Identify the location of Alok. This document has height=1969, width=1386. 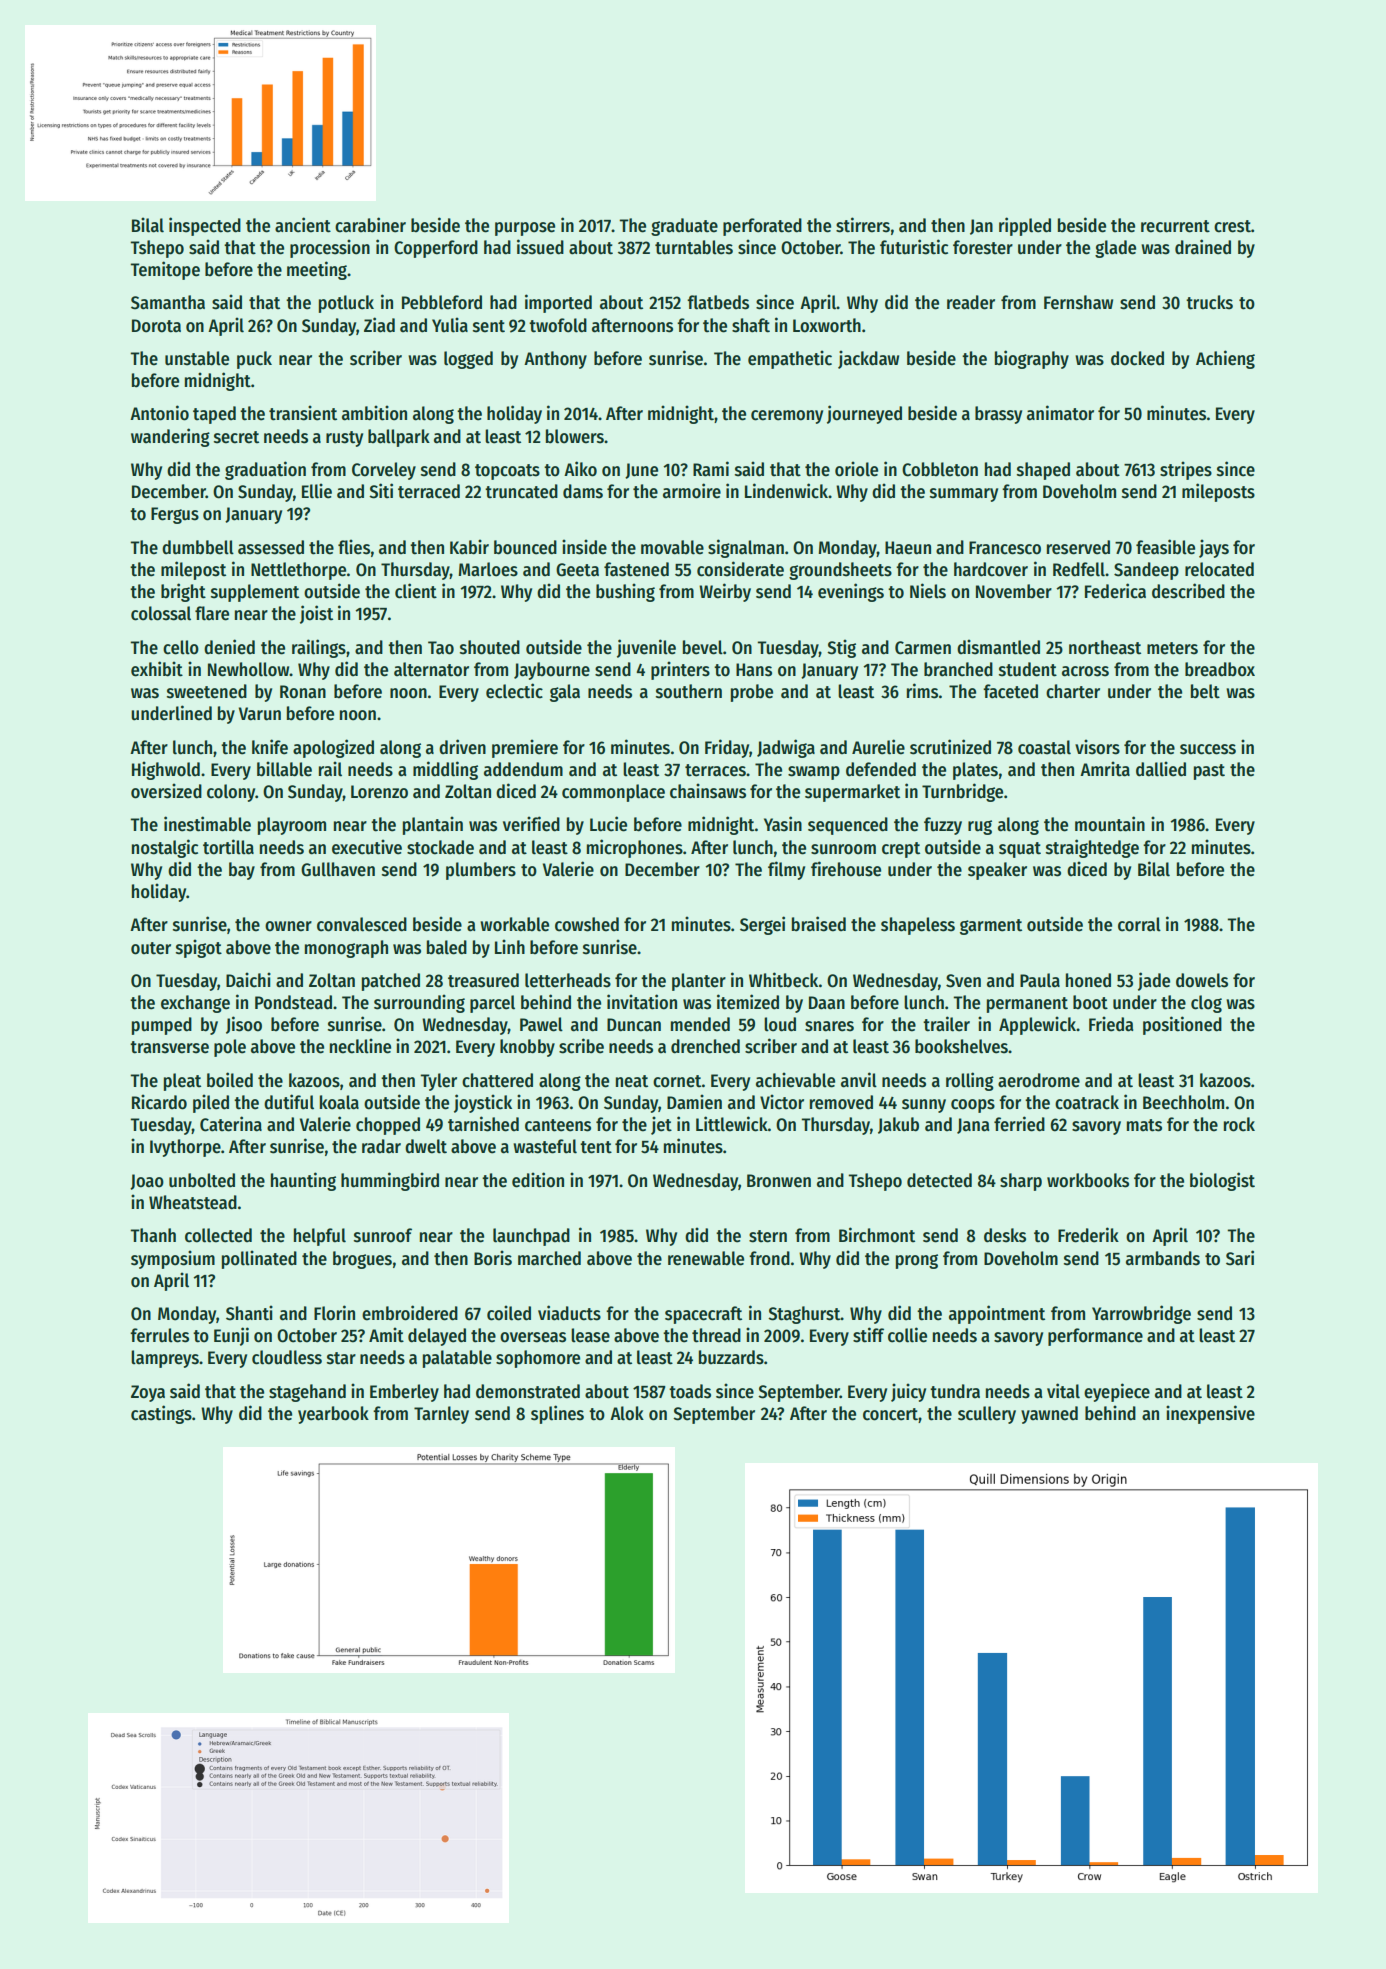
(627, 1413).
